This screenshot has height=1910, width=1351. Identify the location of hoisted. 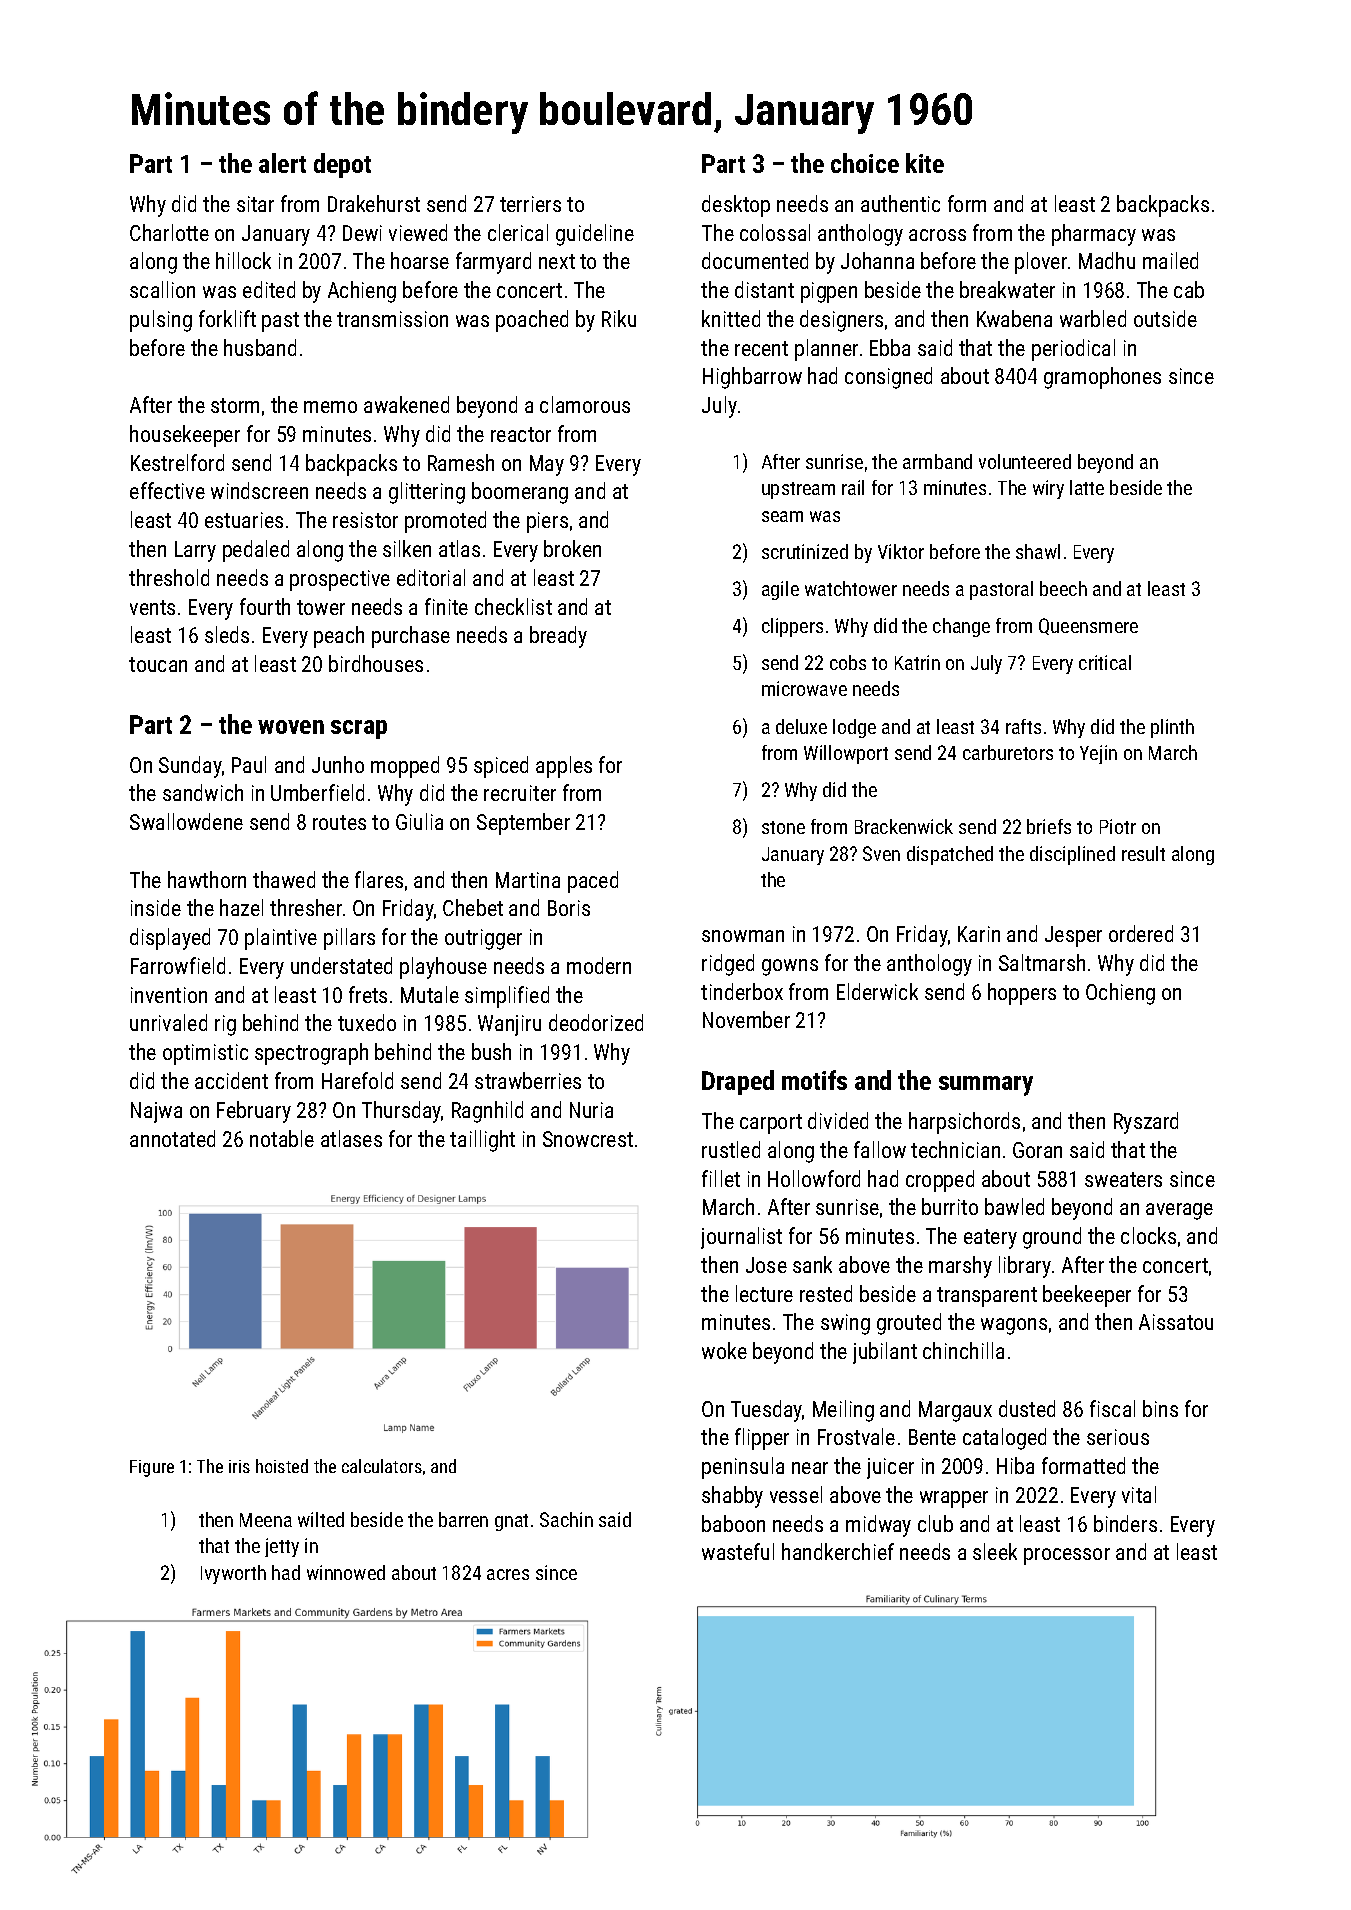
(282, 1466).
